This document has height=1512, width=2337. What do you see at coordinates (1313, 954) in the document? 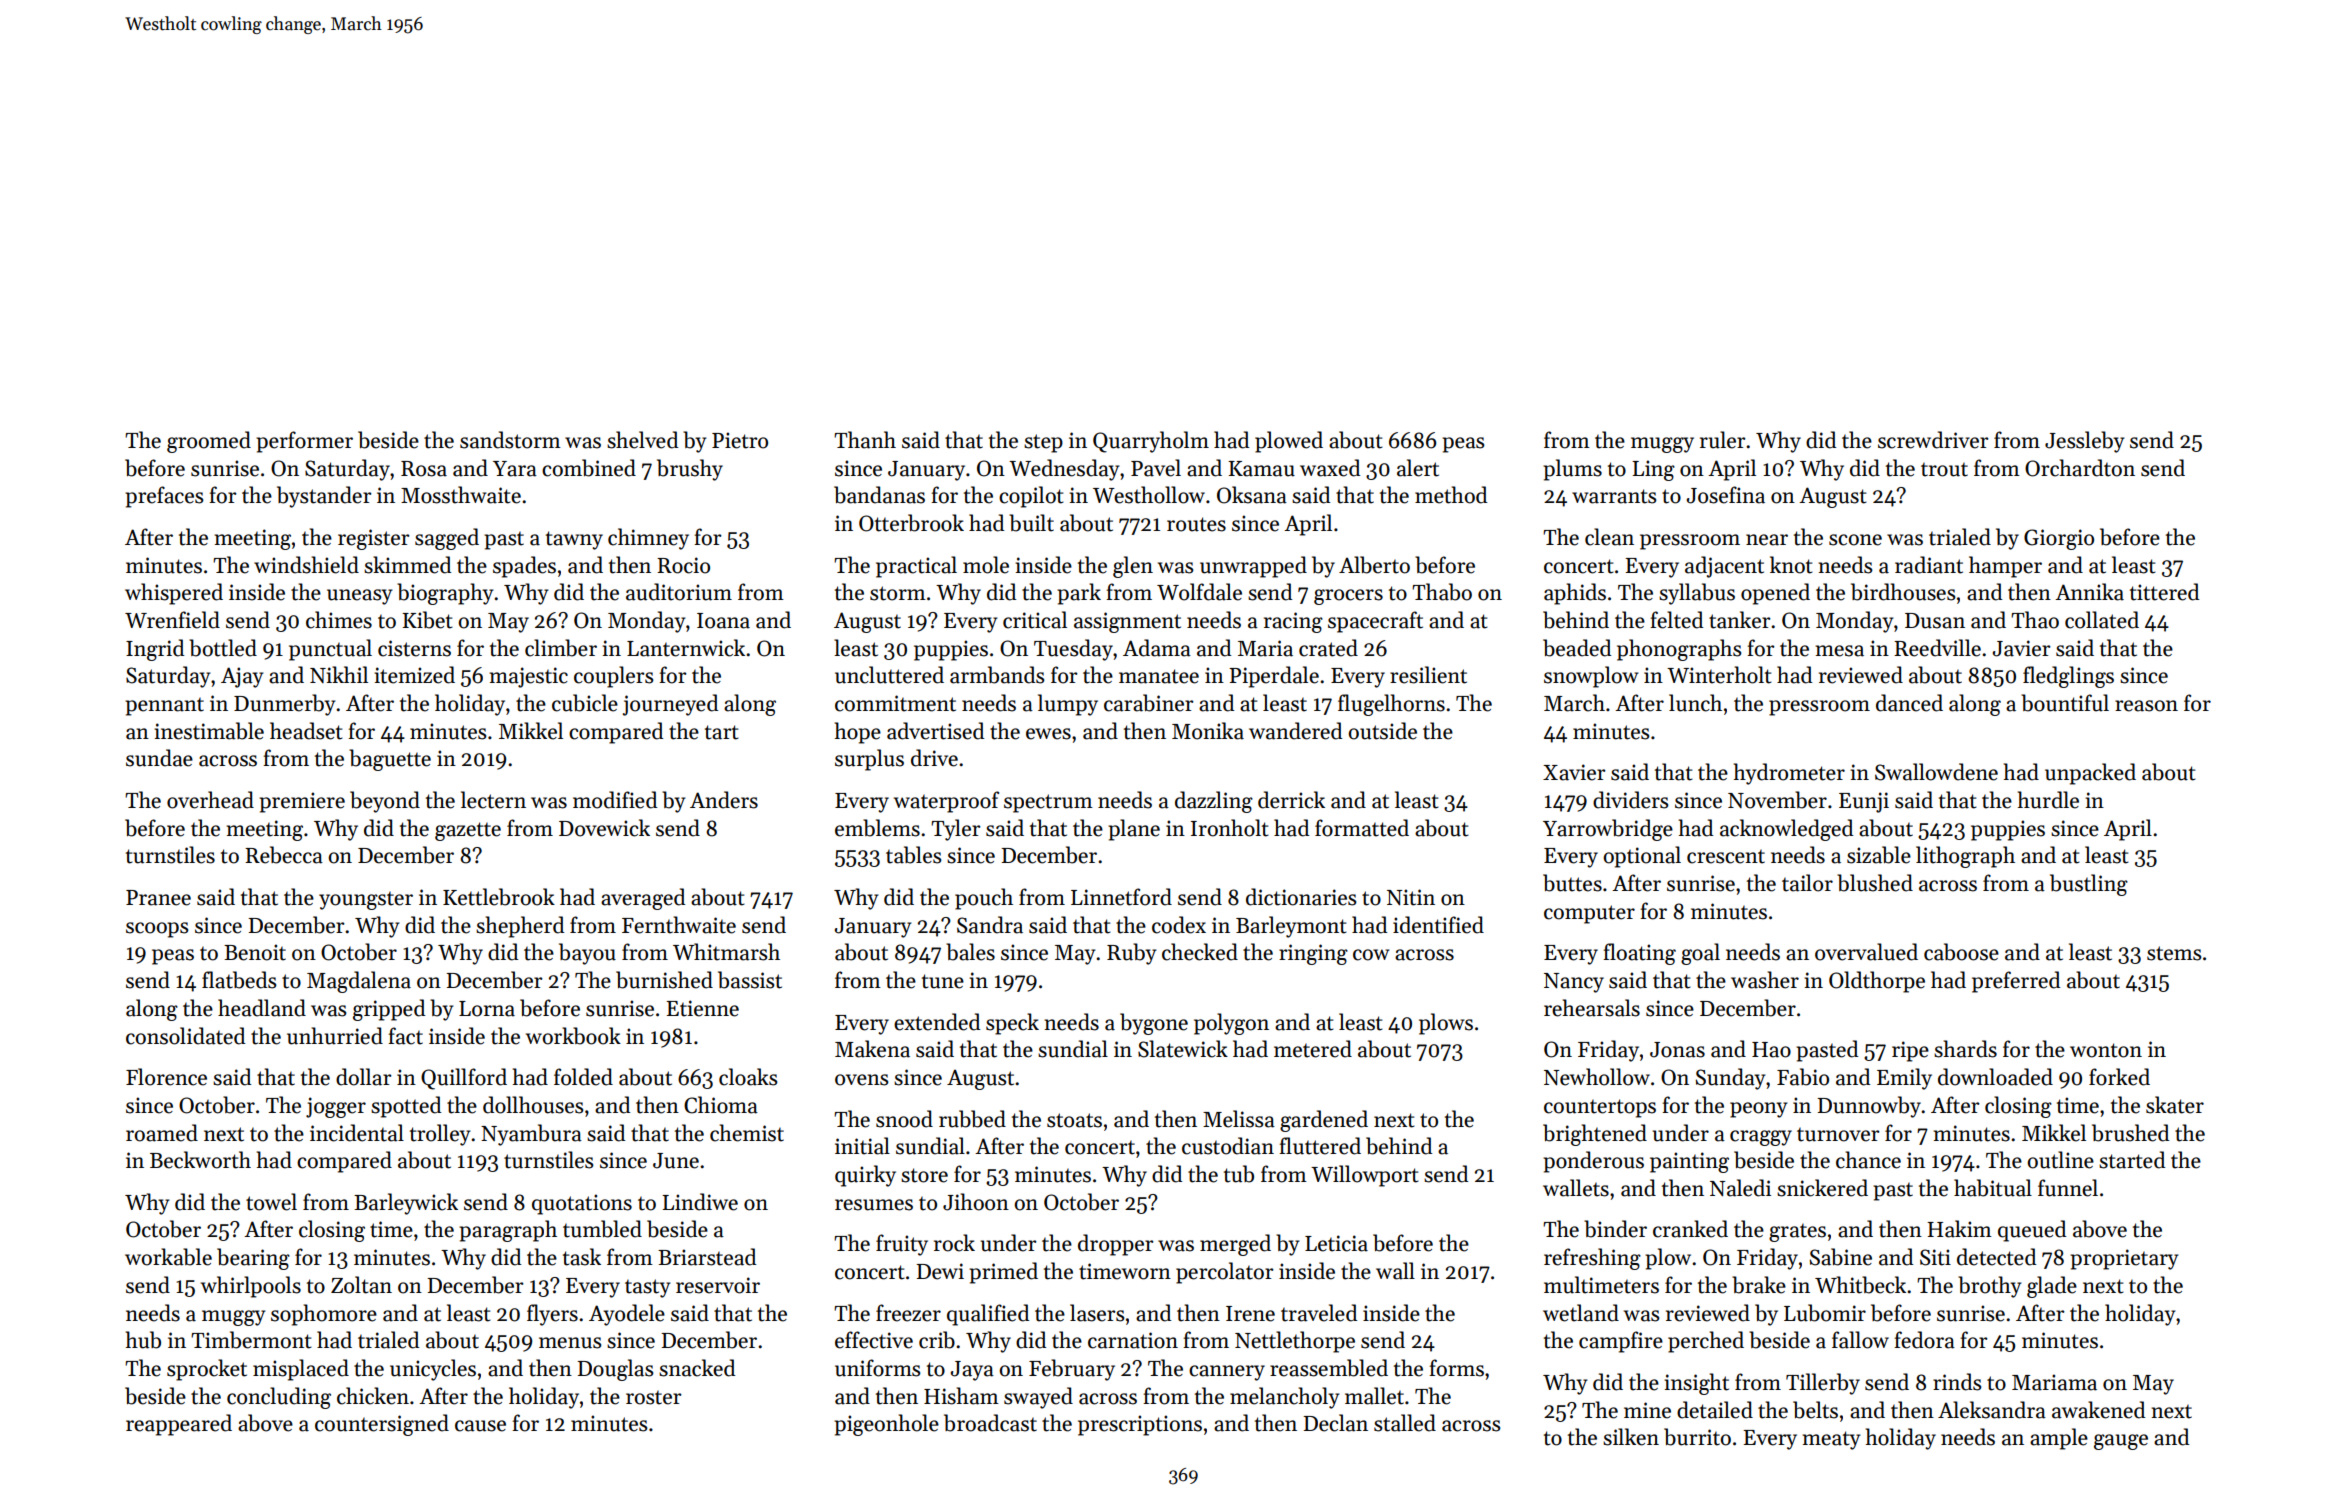
I see `ringing` at bounding box center [1313, 954].
